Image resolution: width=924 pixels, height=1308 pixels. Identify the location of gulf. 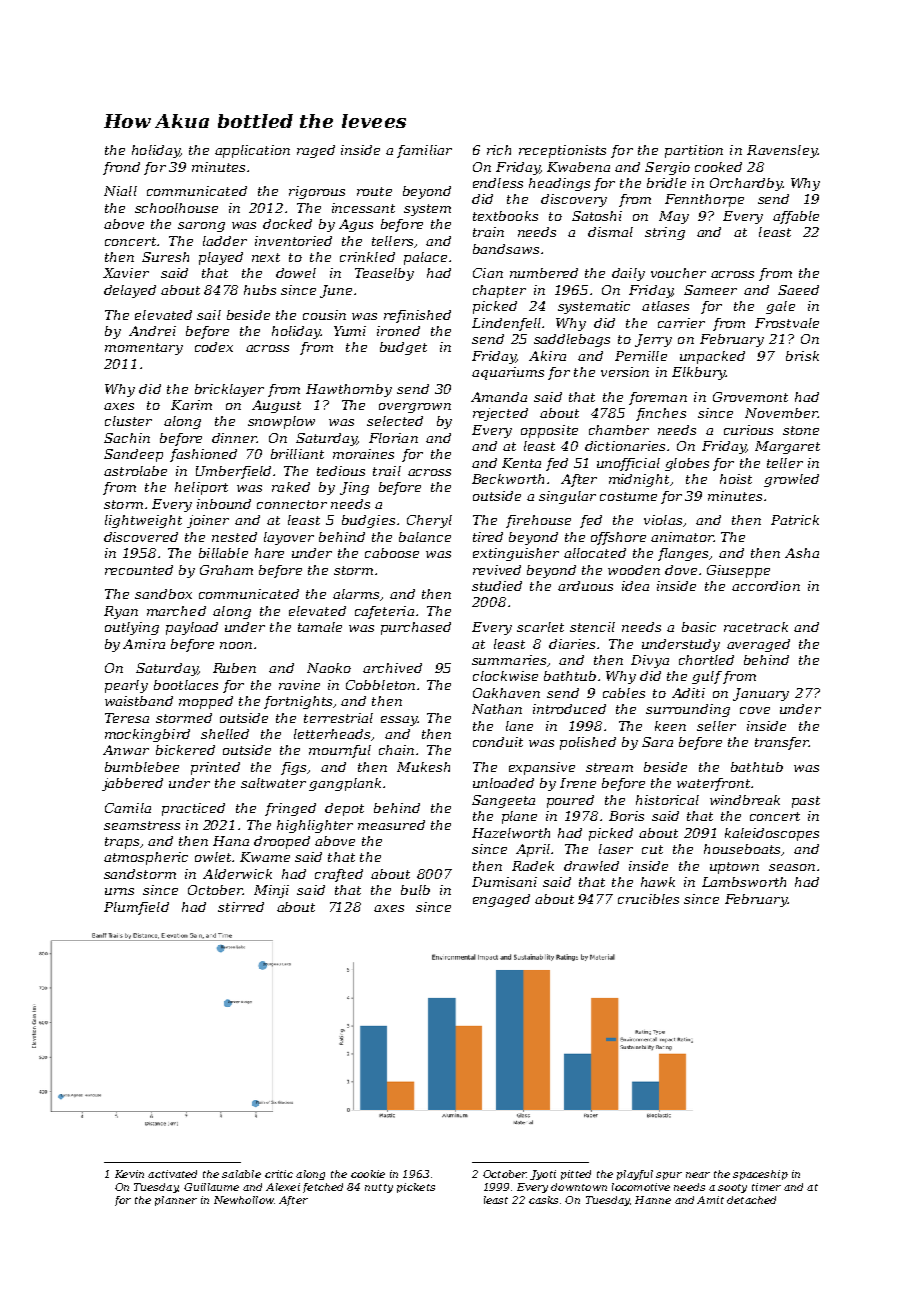
(707, 677).
